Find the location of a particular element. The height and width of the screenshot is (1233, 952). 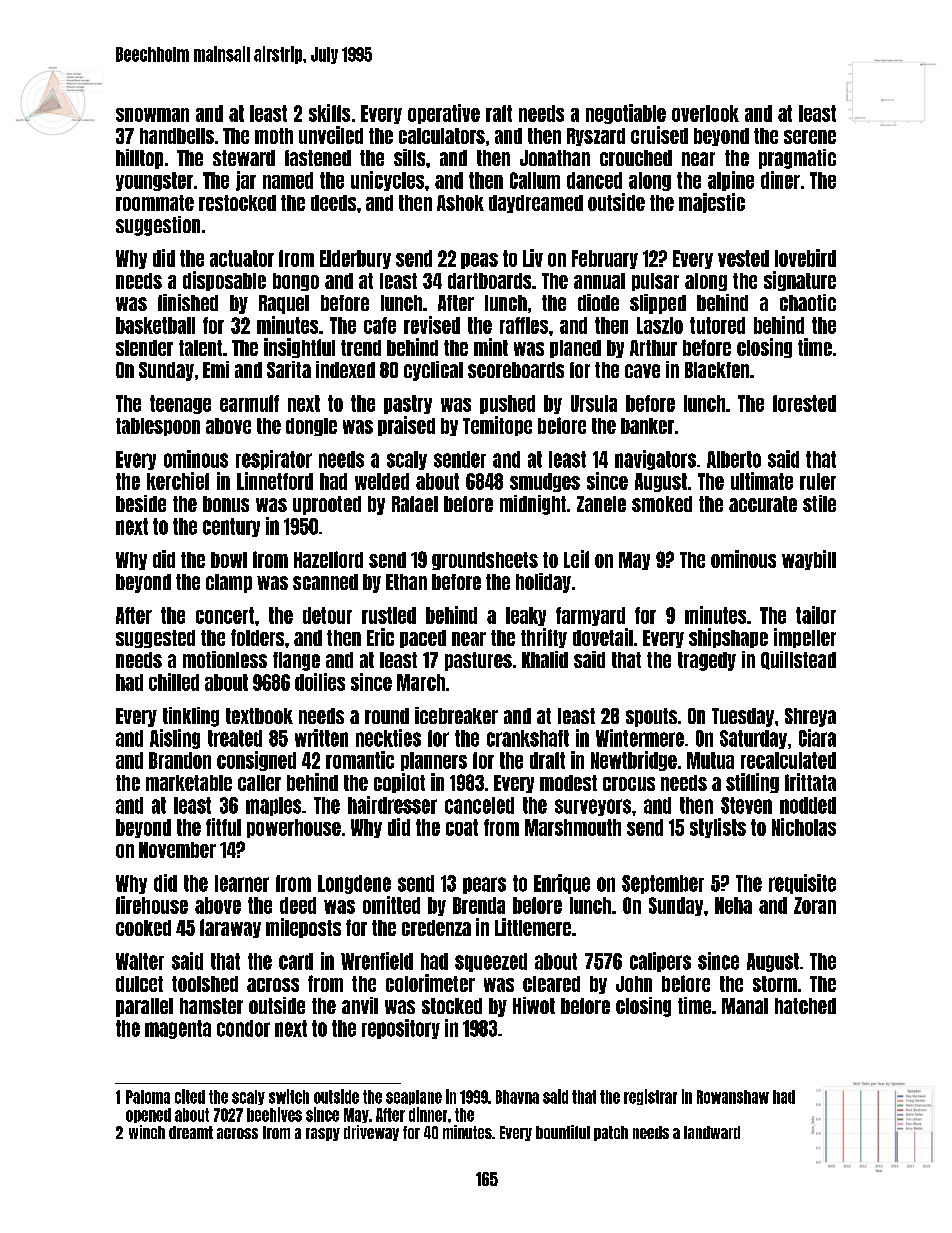

dreamt is located at coordinates (191, 1132).
